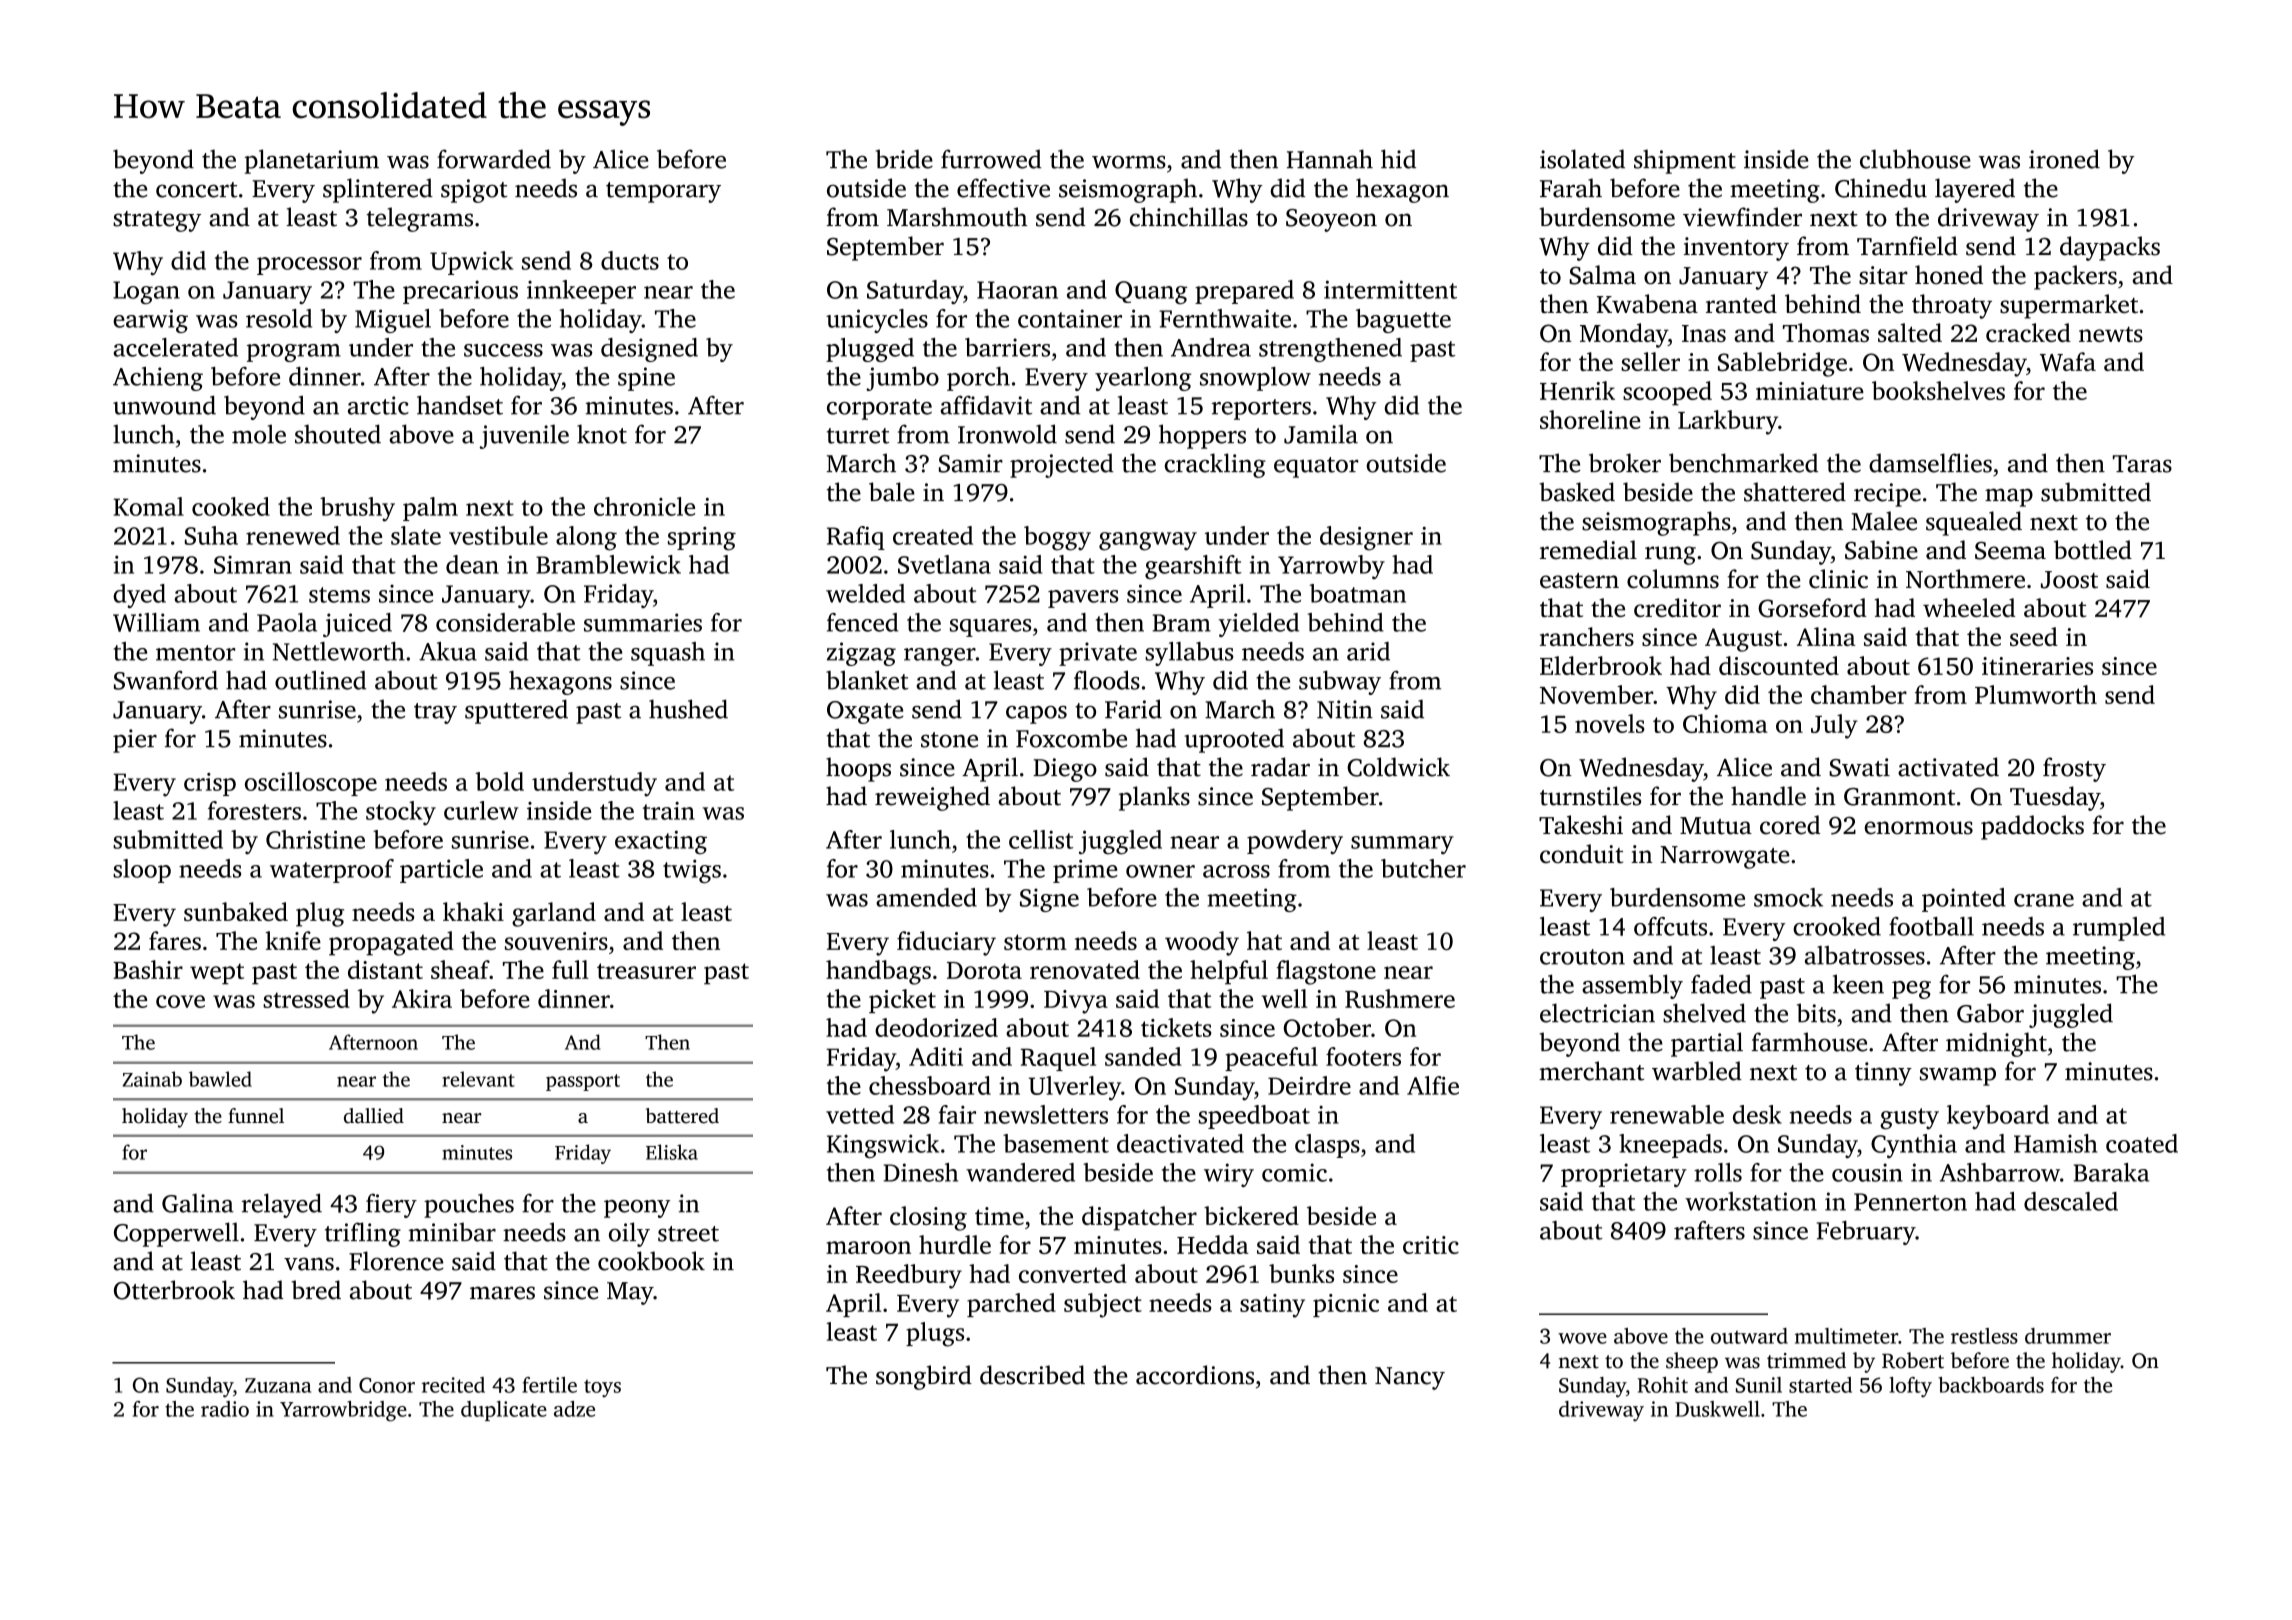 This document has height=1620, width=2292. Describe the element at coordinates (1363, 1056) in the document. I see `footers` at that location.
